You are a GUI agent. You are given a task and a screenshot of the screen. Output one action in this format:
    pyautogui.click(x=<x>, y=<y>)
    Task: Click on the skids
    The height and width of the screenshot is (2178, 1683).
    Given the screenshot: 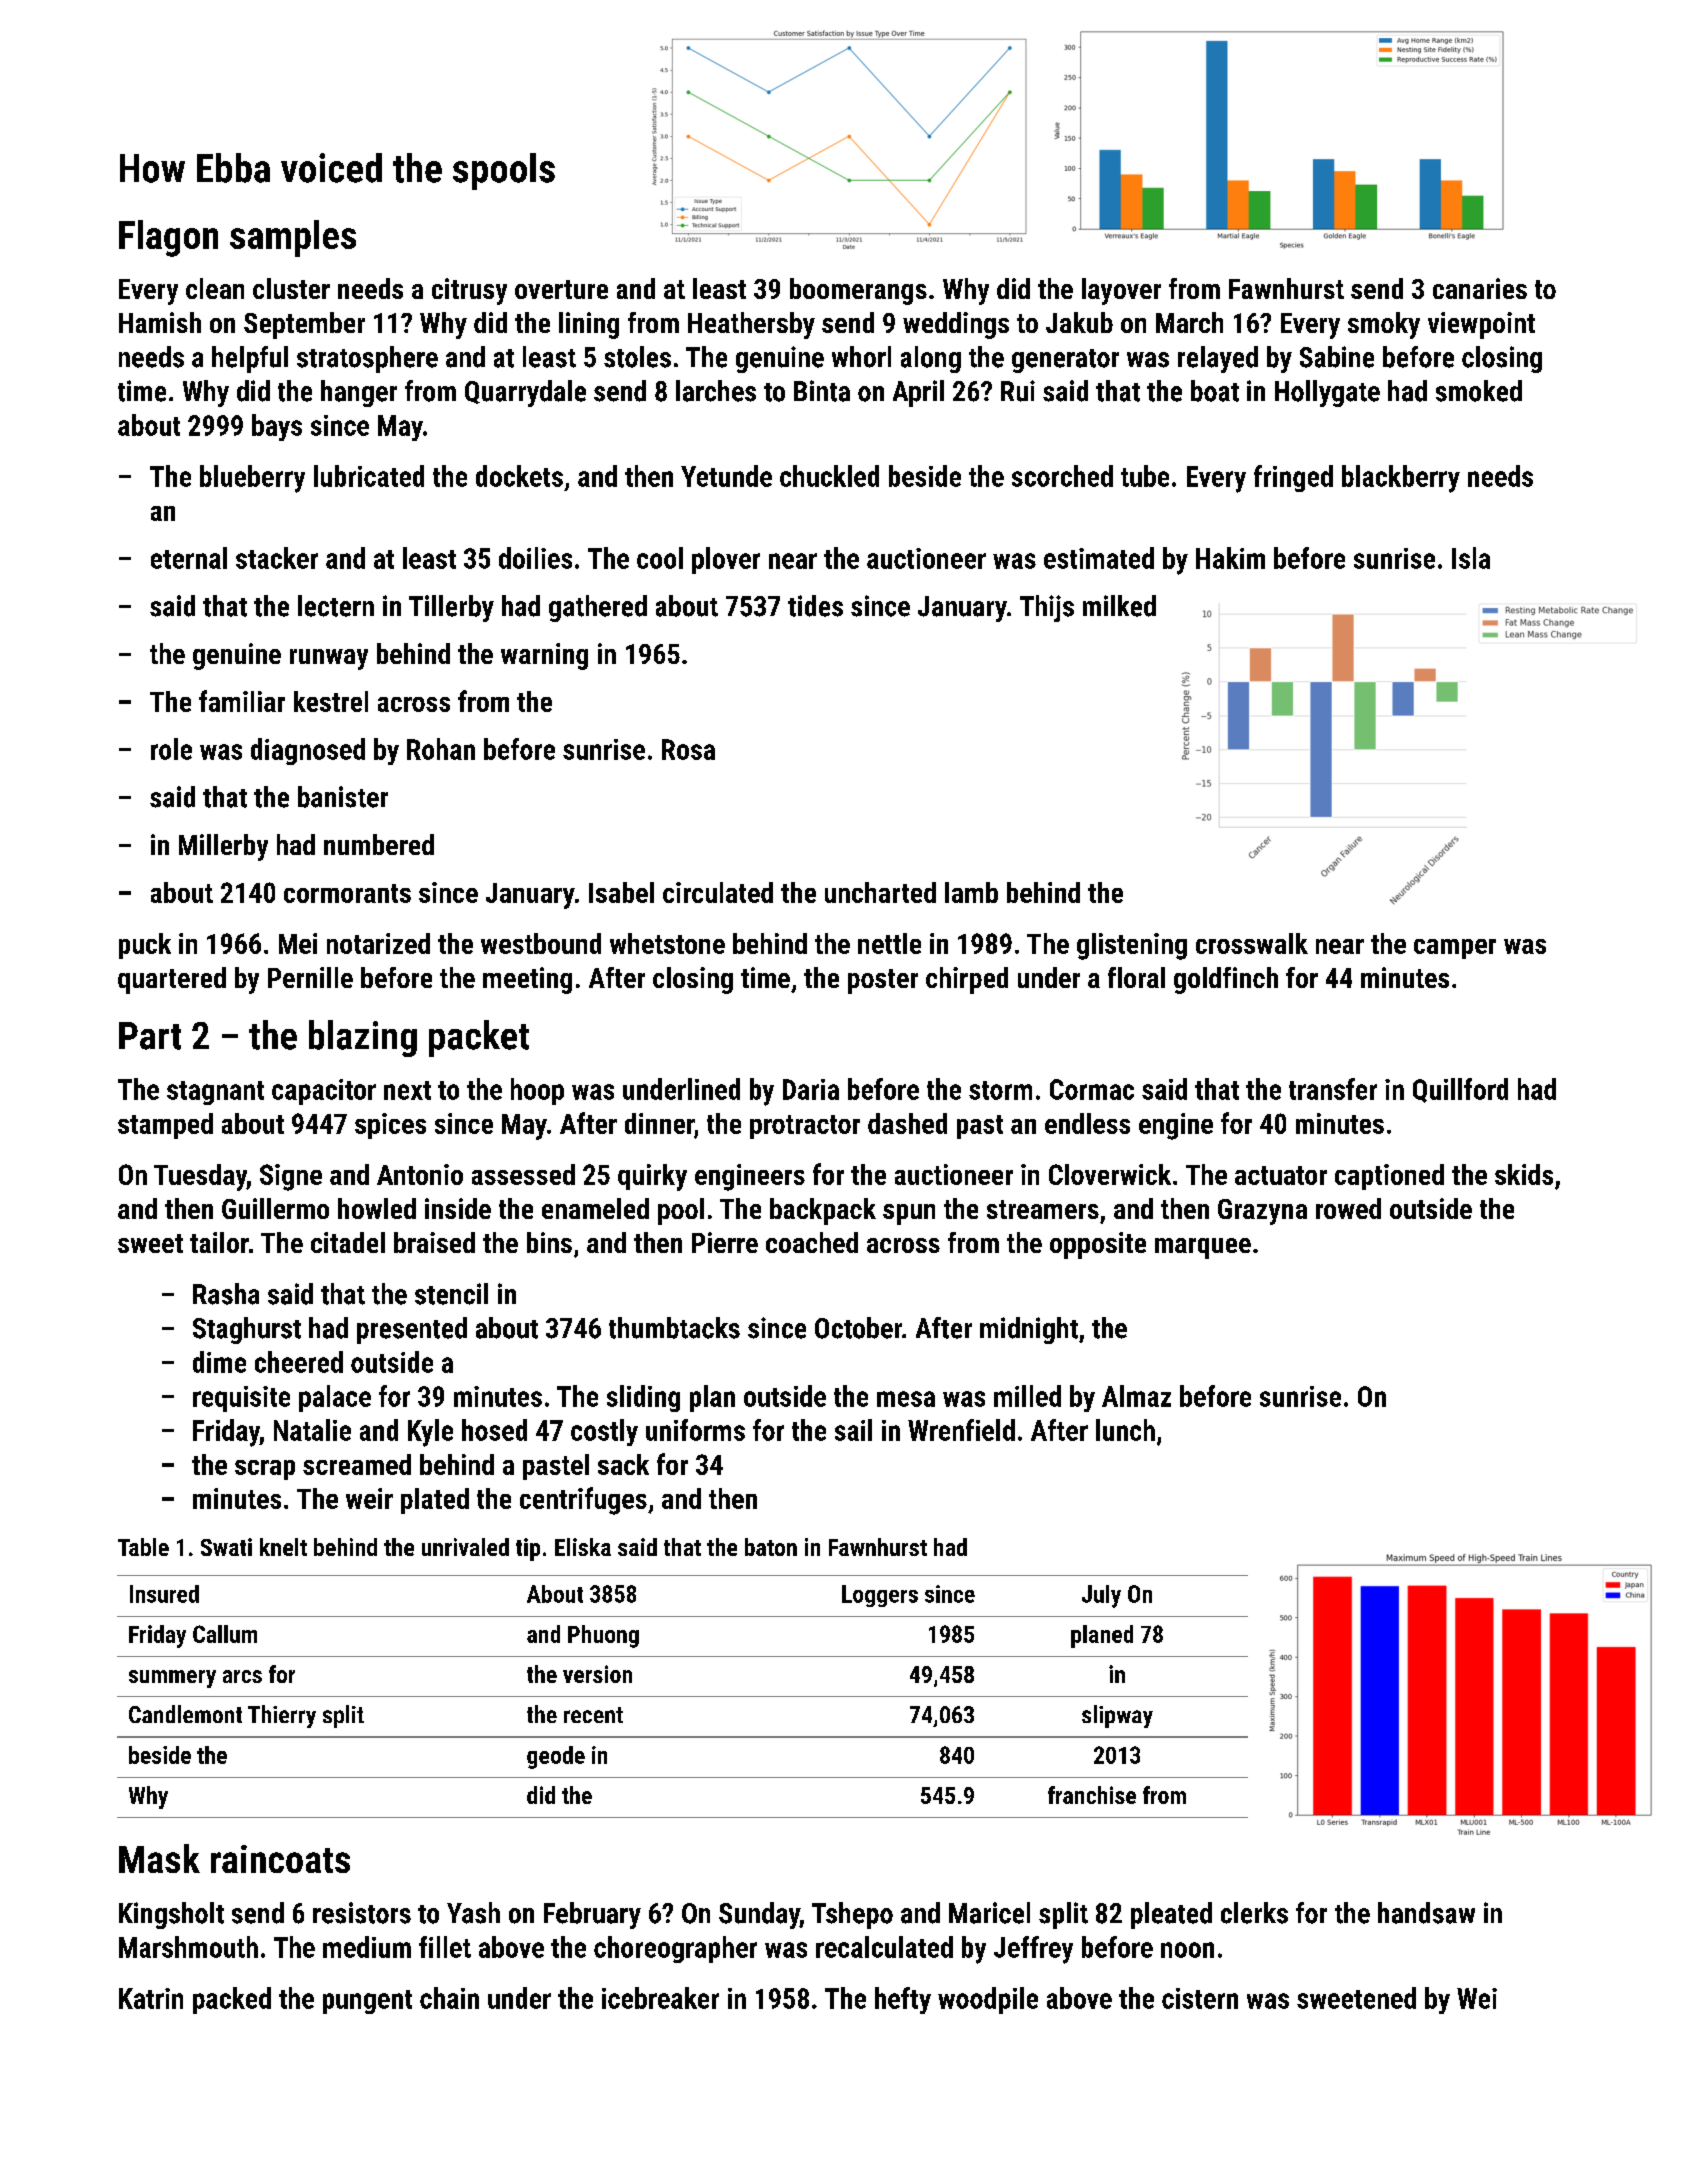 What is the action you would take?
    pyautogui.click(x=1524, y=1174)
